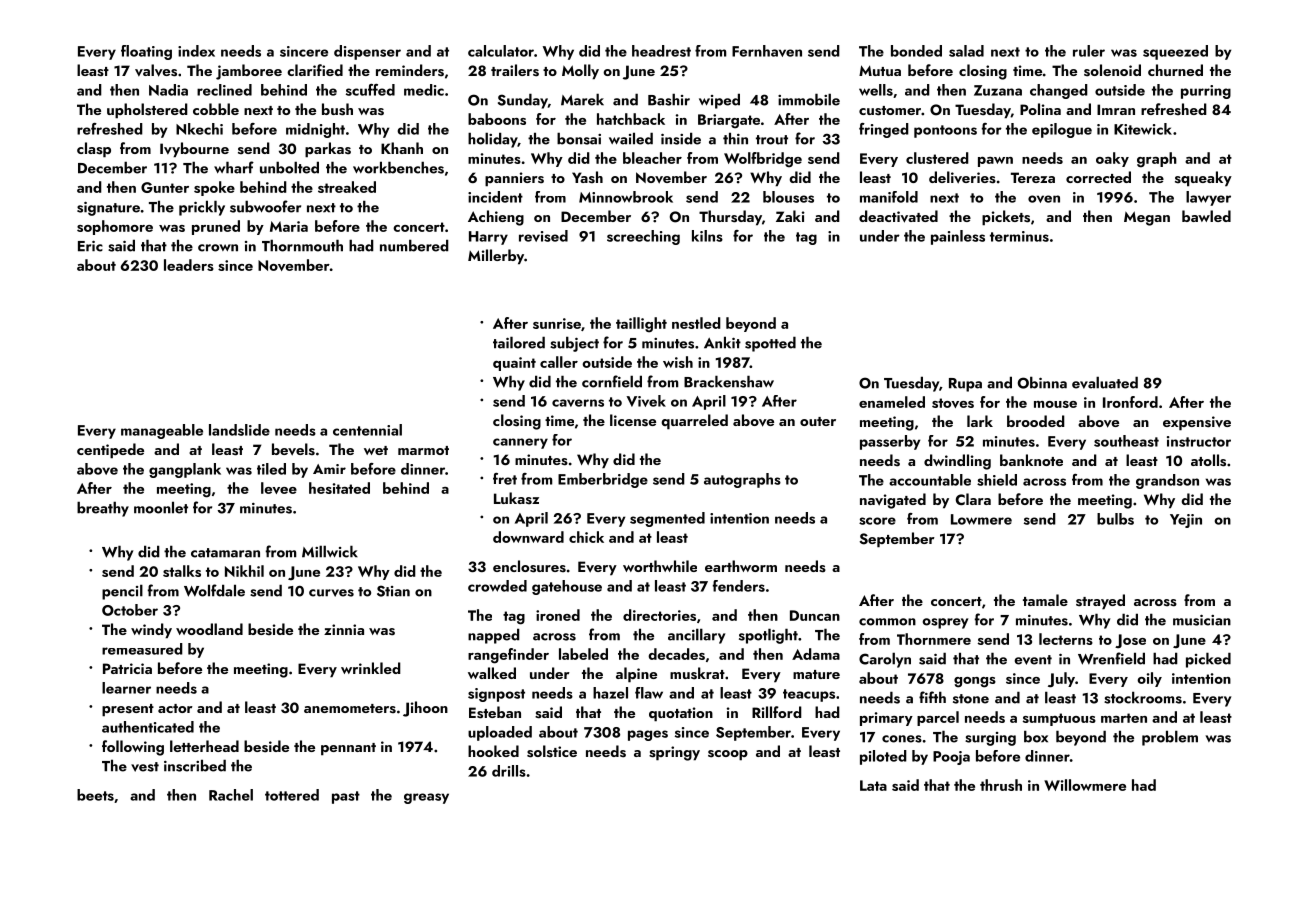 The height and width of the page is (924, 1308). What do you see at coordinates (661, 51) in the page?
I see `headrest` at bounding box center [661, 51].
